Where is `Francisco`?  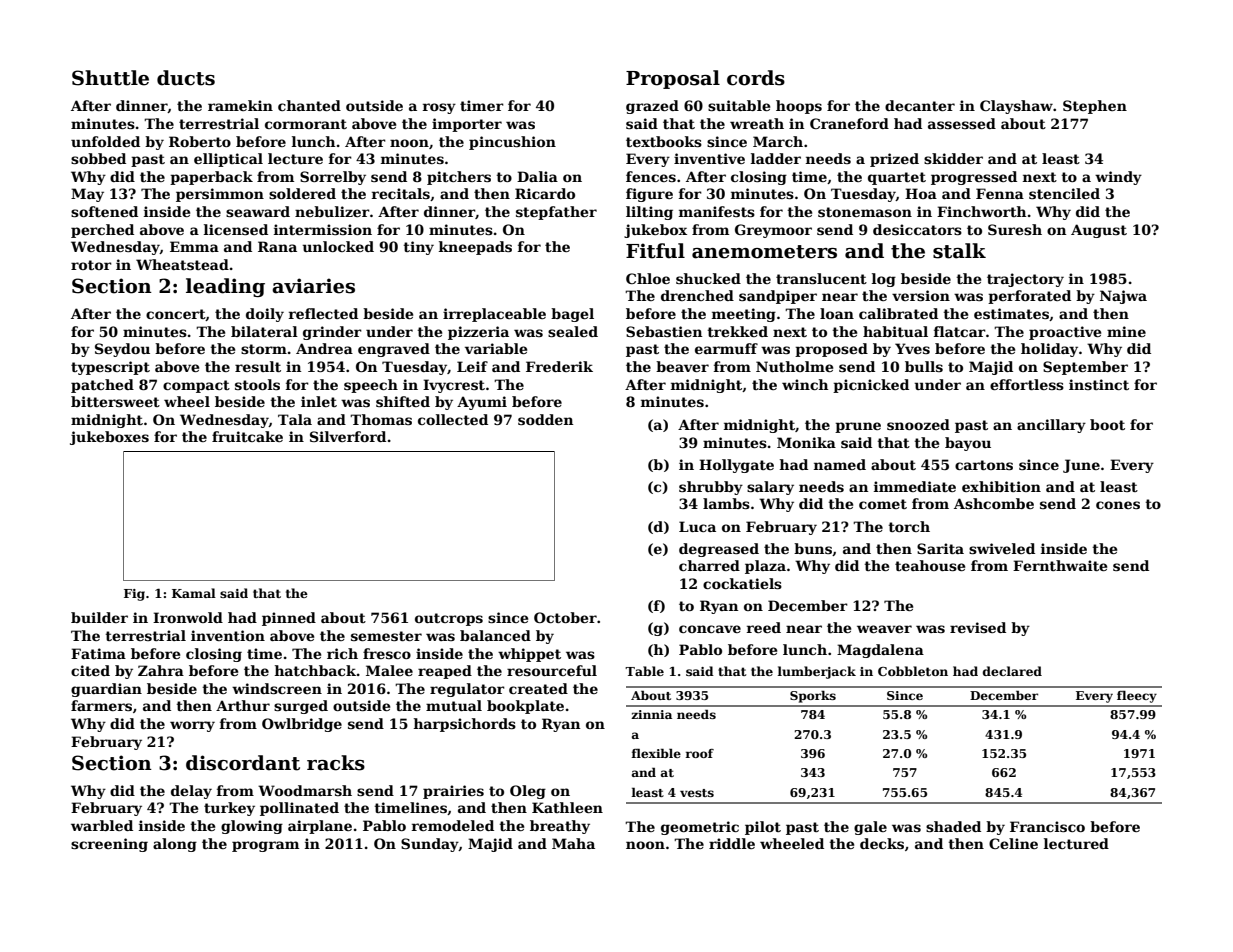 Francisco is located at coordinates (1047, 826).
